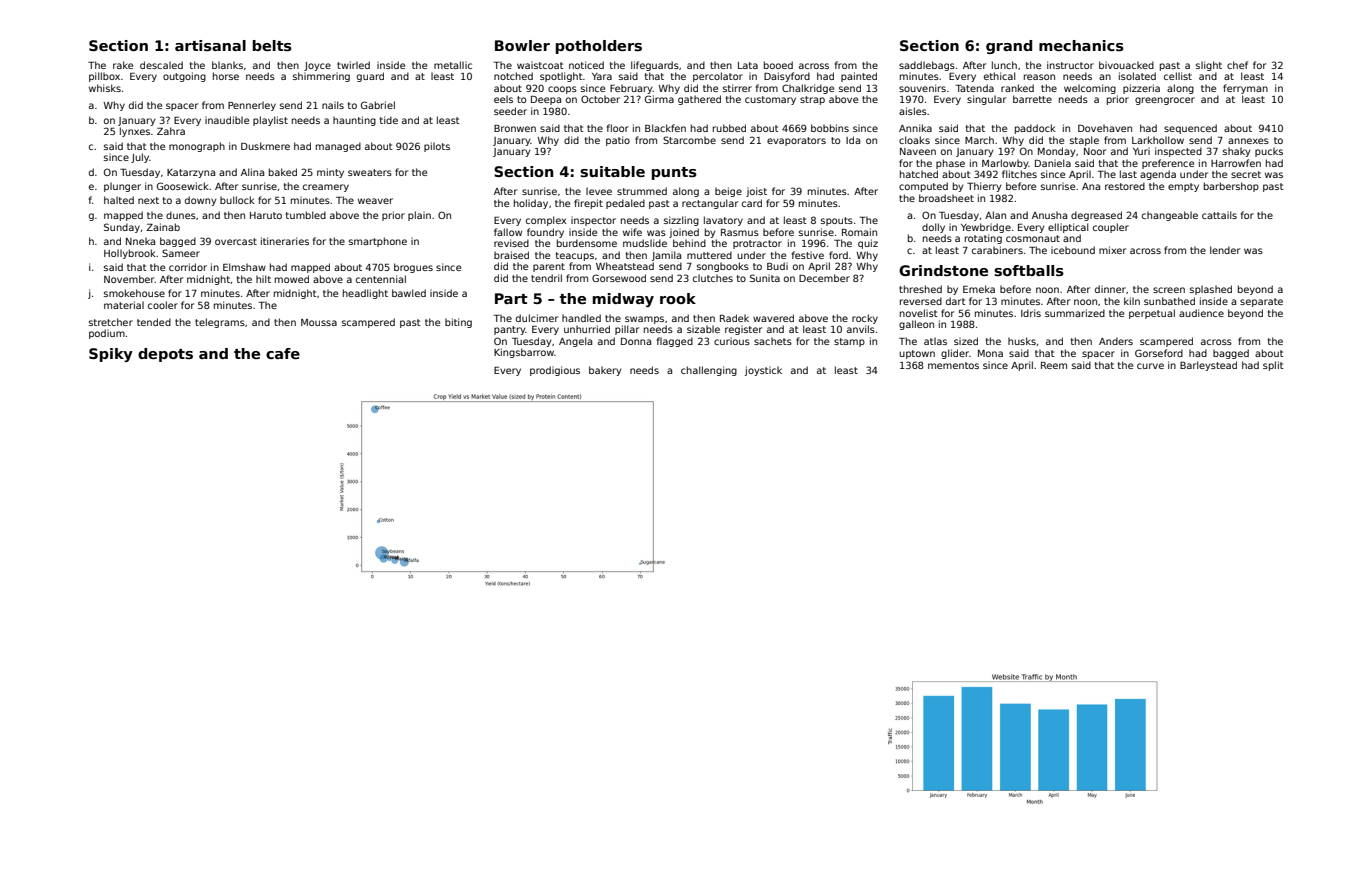 The height and width of the image is (887, 1372). I want to click on blanks, so click(227, 65).
